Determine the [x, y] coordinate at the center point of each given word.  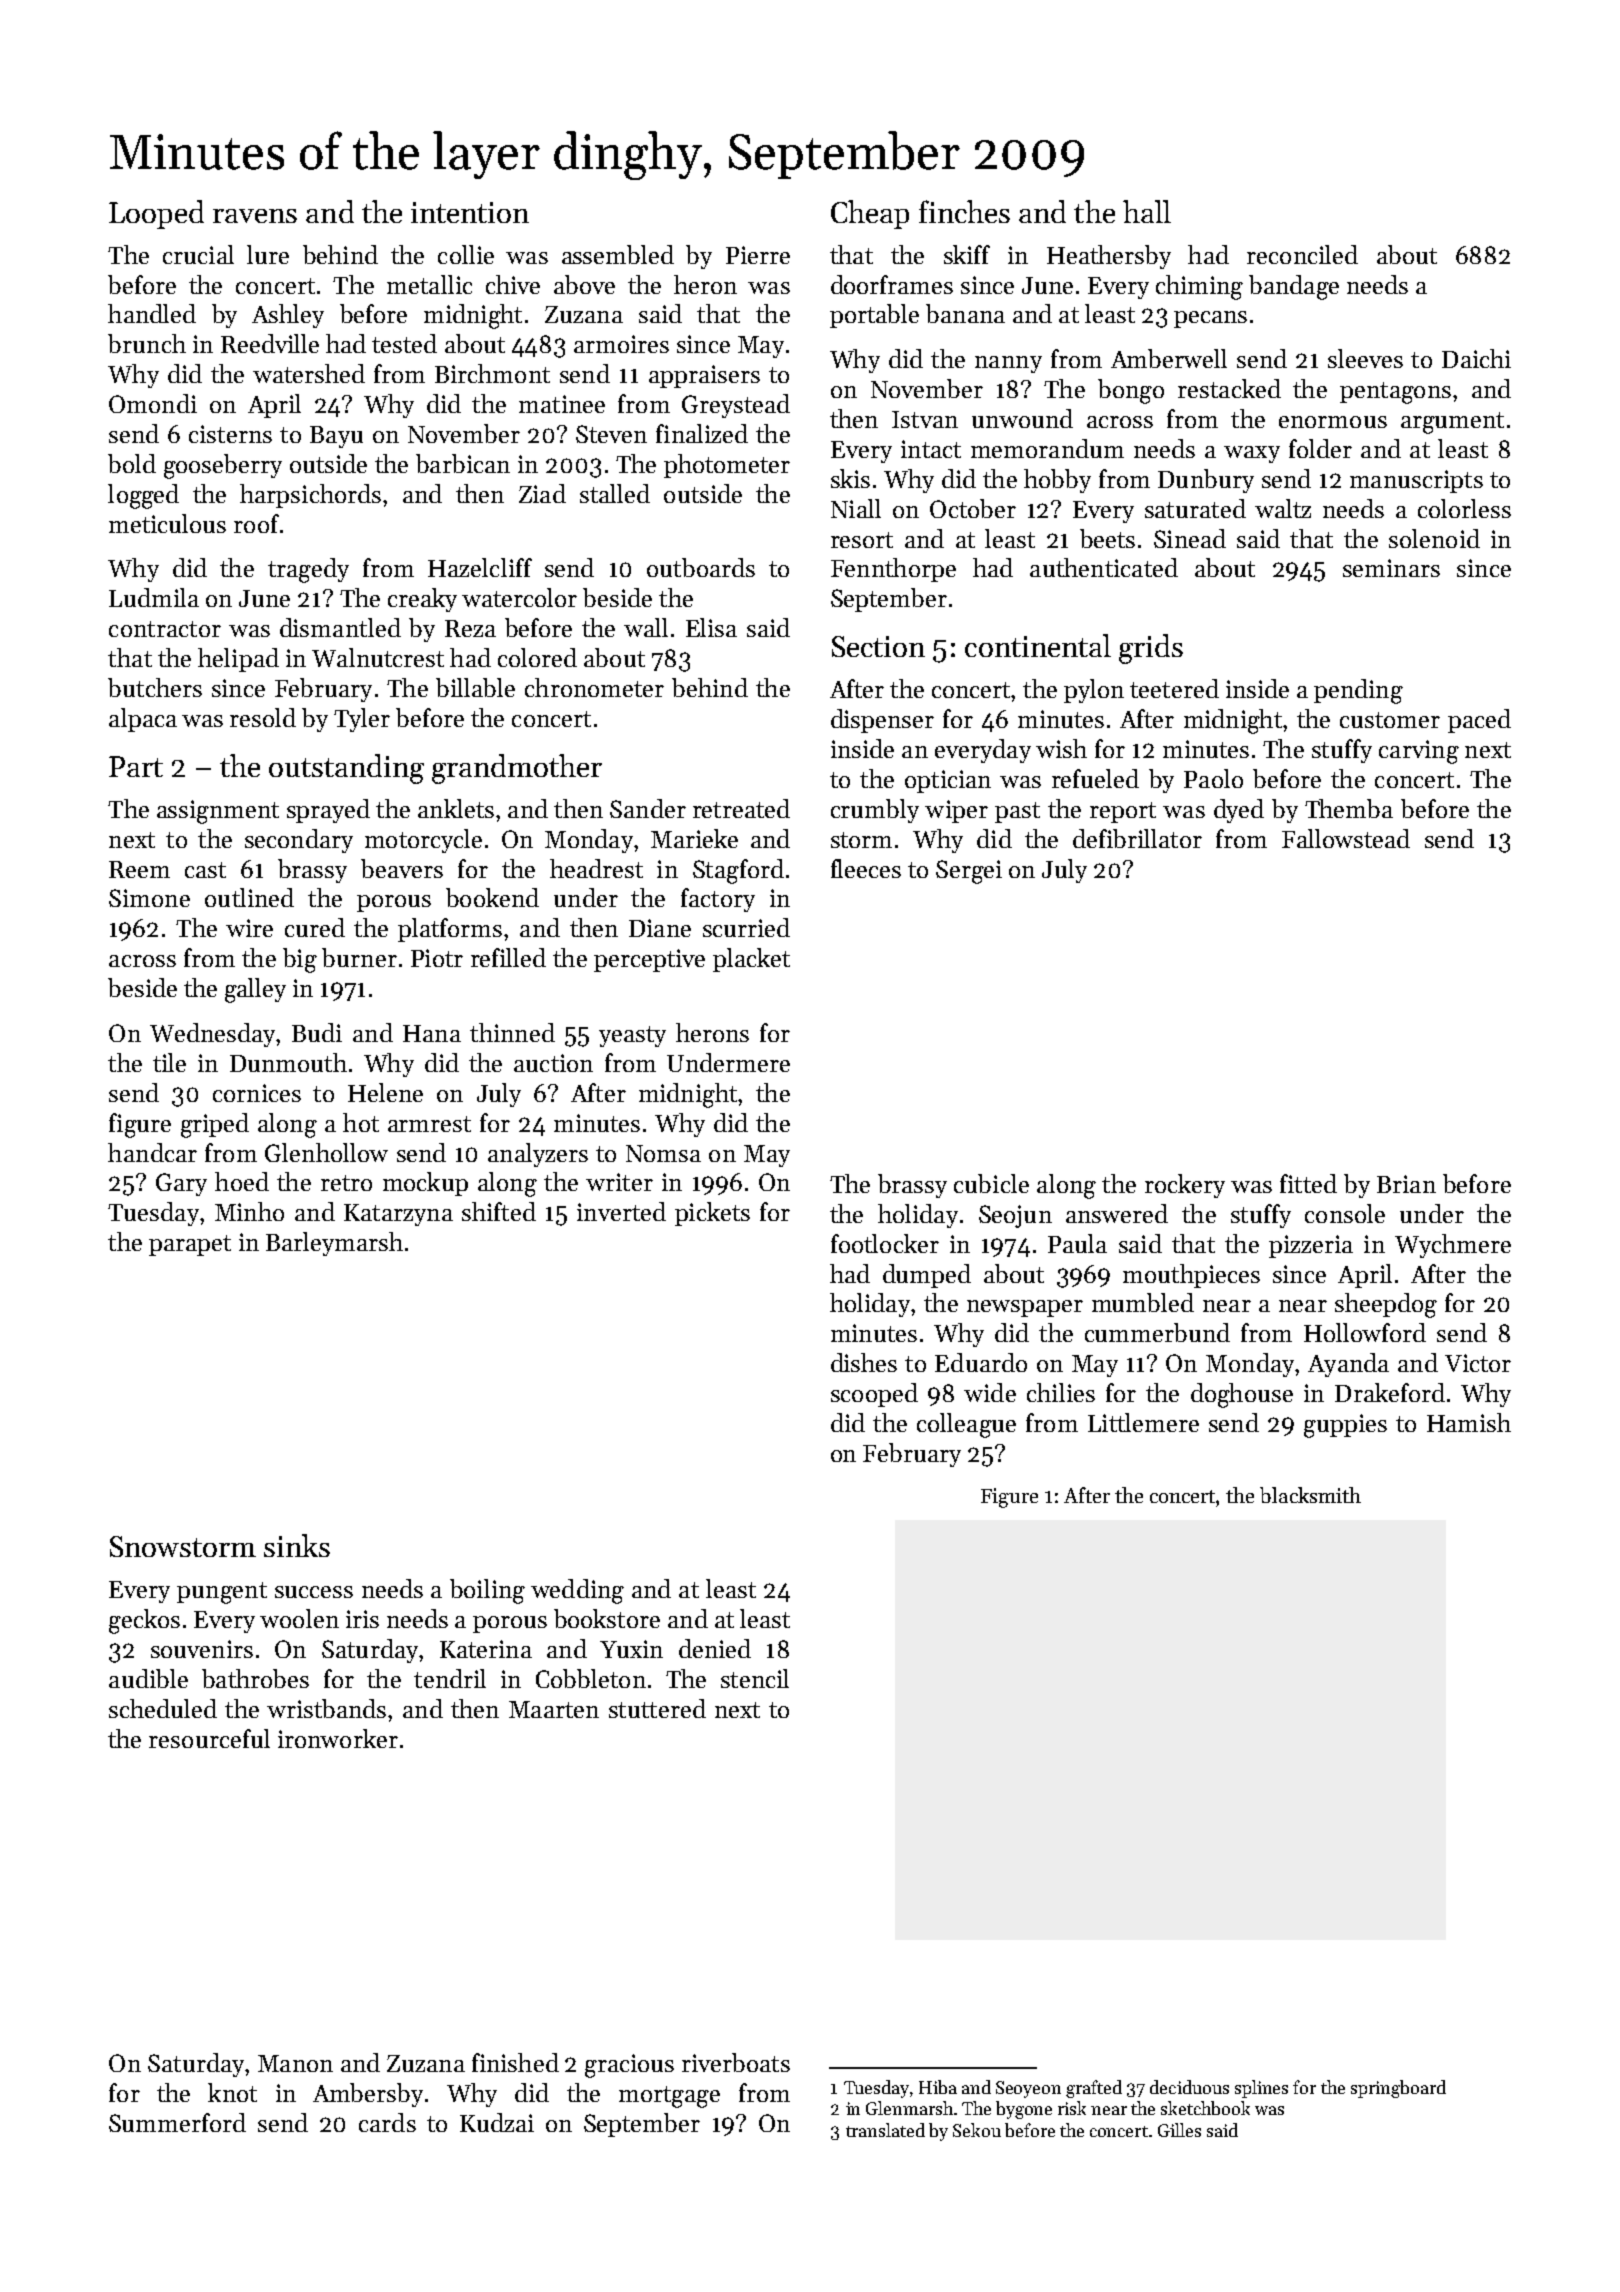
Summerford [177, 2122]
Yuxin [631, 1649]
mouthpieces [1191, 1276]
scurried [746, 927]
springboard [1398, 2089]
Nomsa [663, 1153]
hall [1147, 211]
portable [874, 316]
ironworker [338, 1738]
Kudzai [497, 2122]
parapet [190, 1245]
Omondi [153, 403]
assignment [218, 812]
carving [1419, 752]
